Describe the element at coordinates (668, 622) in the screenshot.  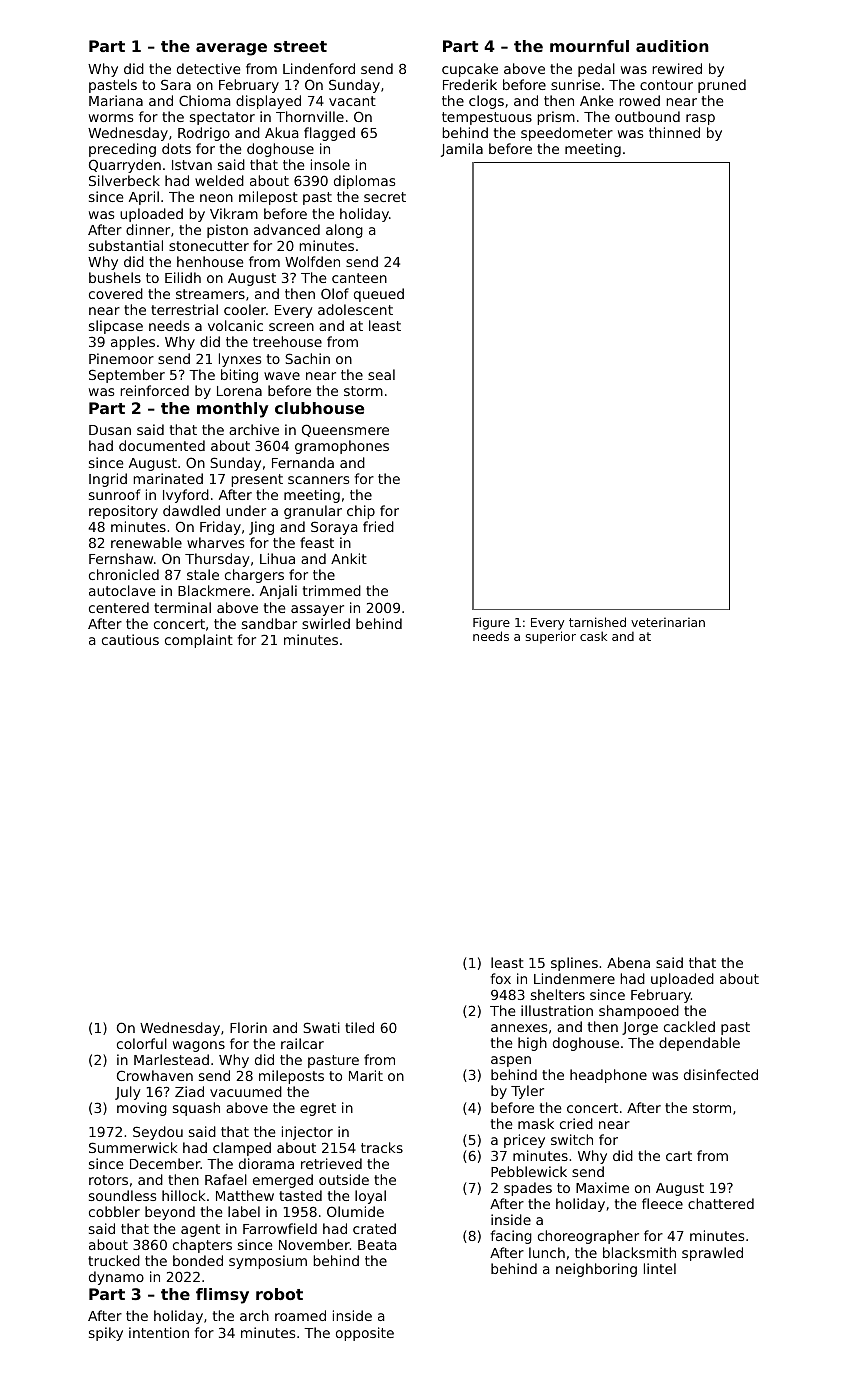
I see `veterinarian` at that location.
